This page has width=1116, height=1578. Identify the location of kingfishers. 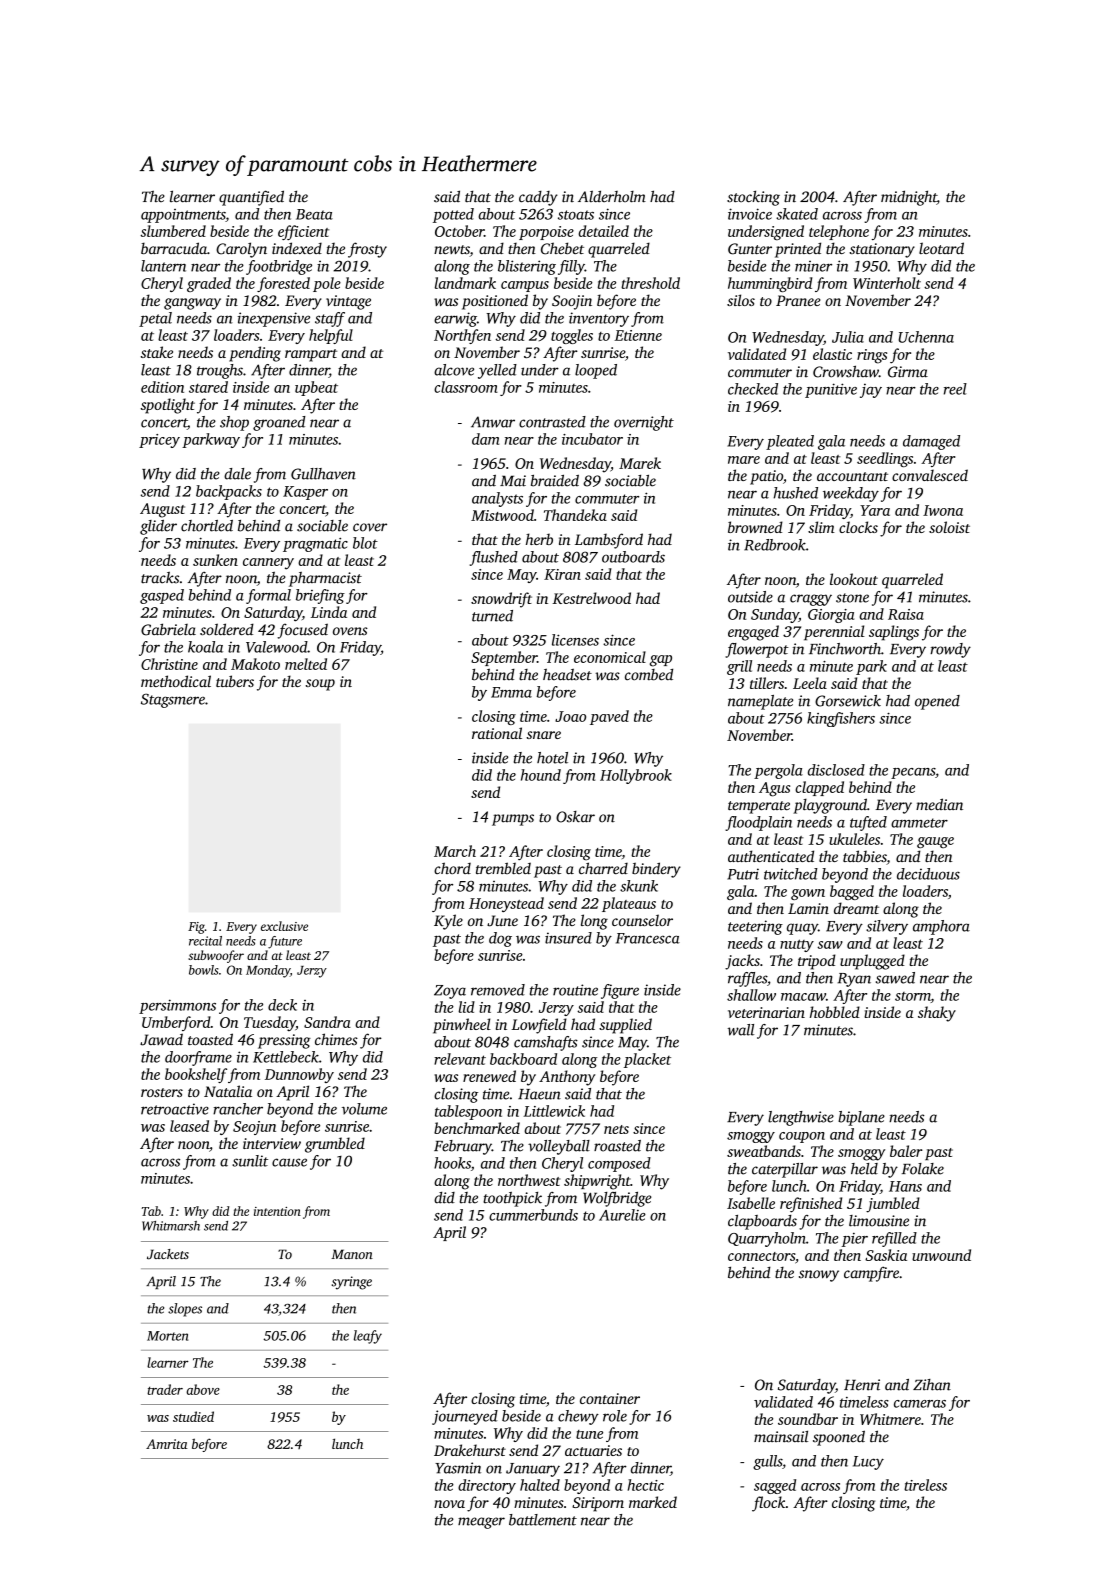
(841, 719).
